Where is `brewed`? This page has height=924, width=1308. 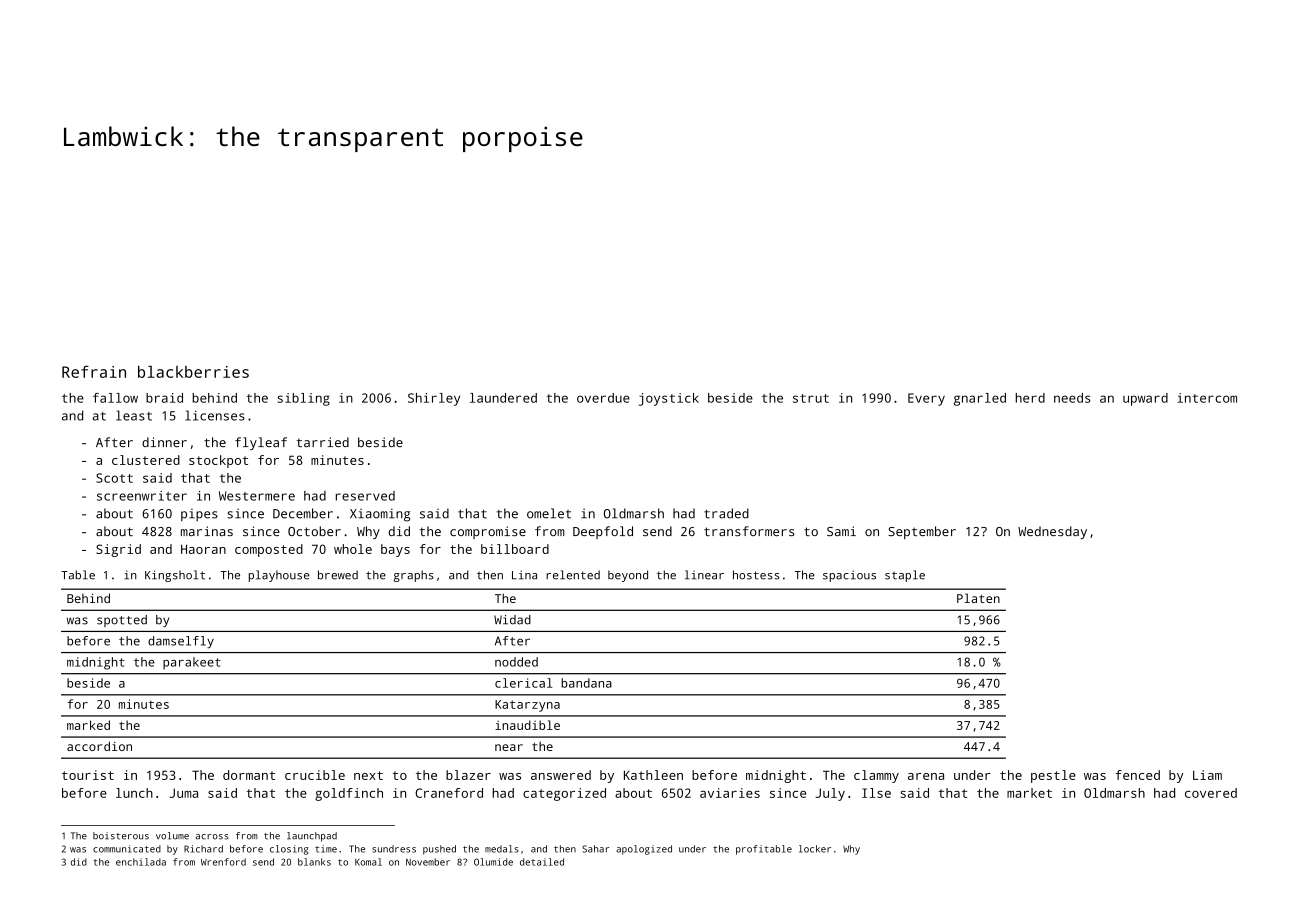 brewed is located at coordinates (338, 575).
